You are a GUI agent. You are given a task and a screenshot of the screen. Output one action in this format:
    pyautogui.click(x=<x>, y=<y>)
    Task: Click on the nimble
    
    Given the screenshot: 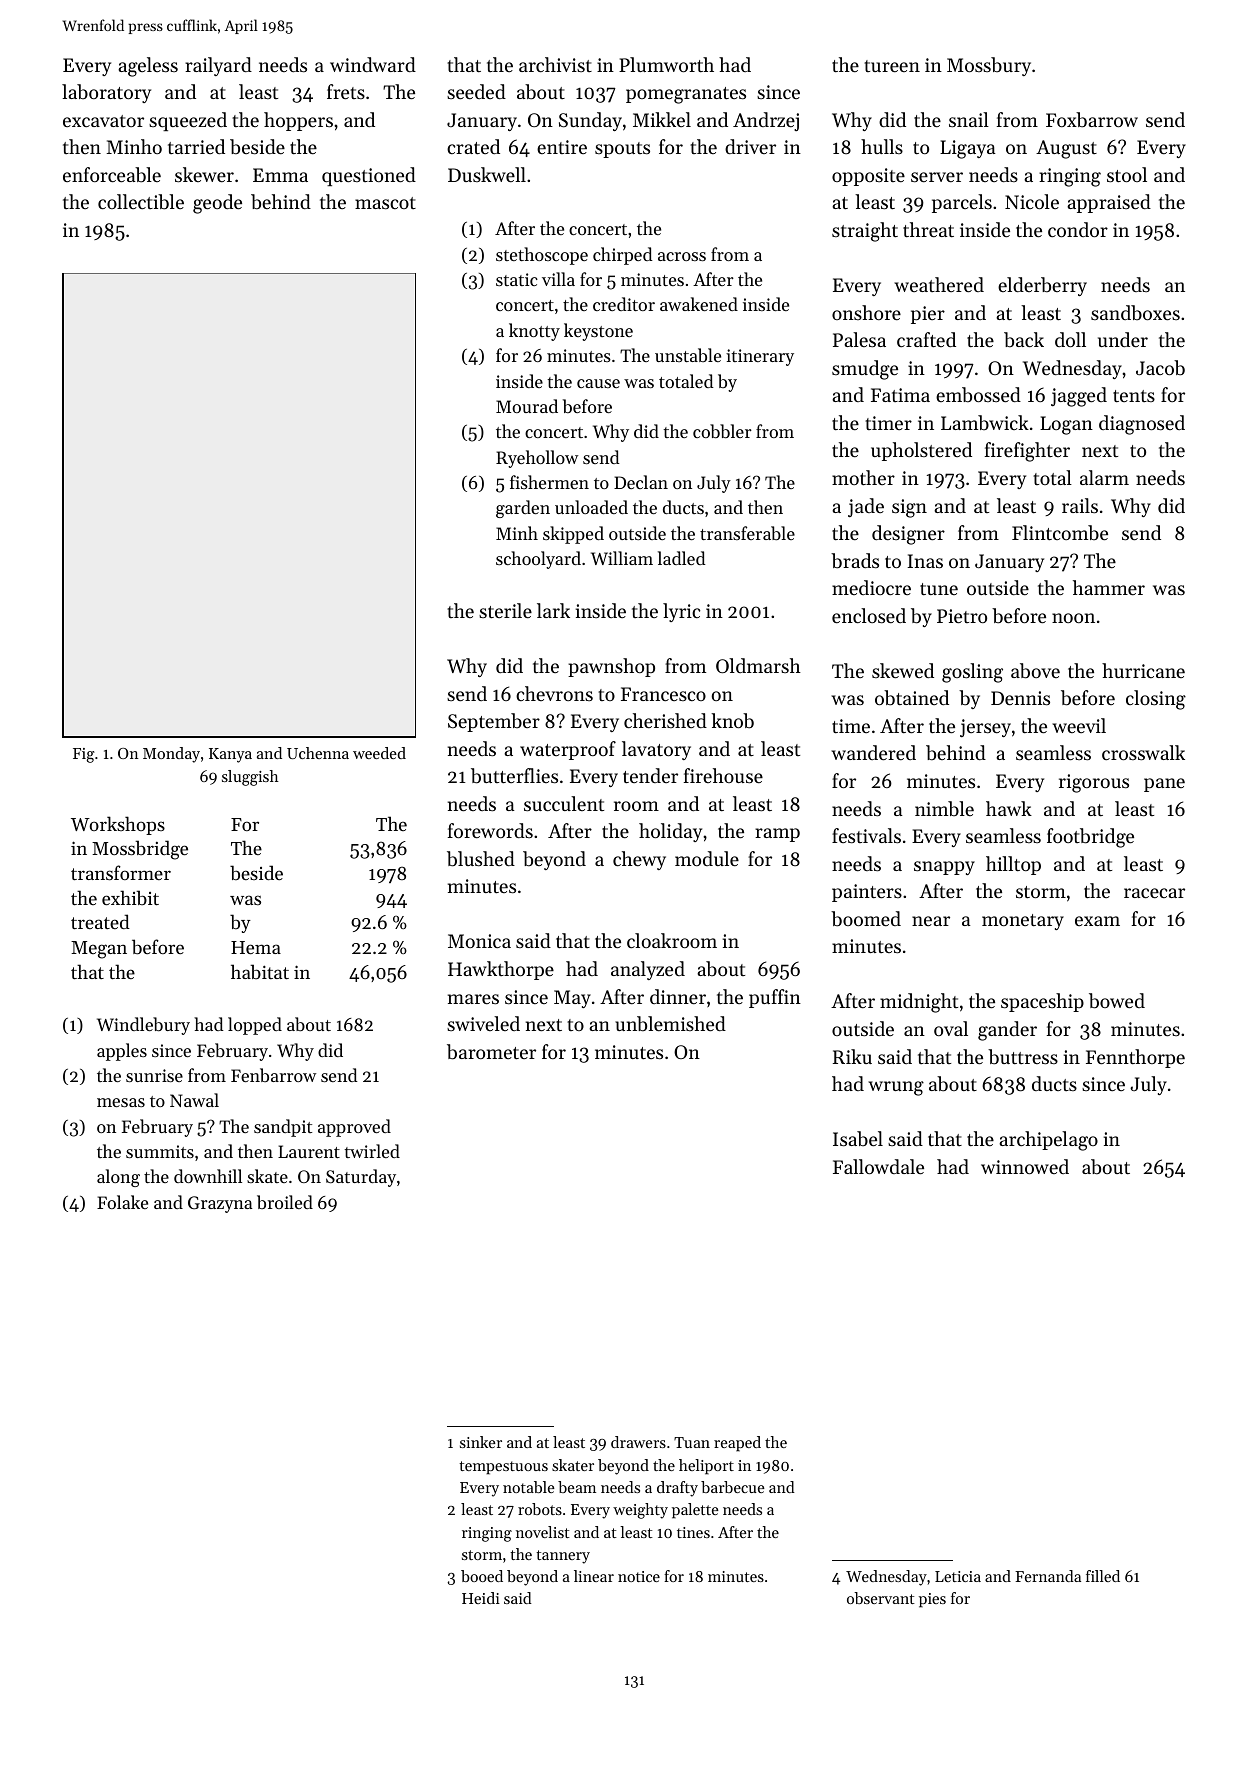 What is the action you would take?
    pyautogui.click(x=944, y=808)
